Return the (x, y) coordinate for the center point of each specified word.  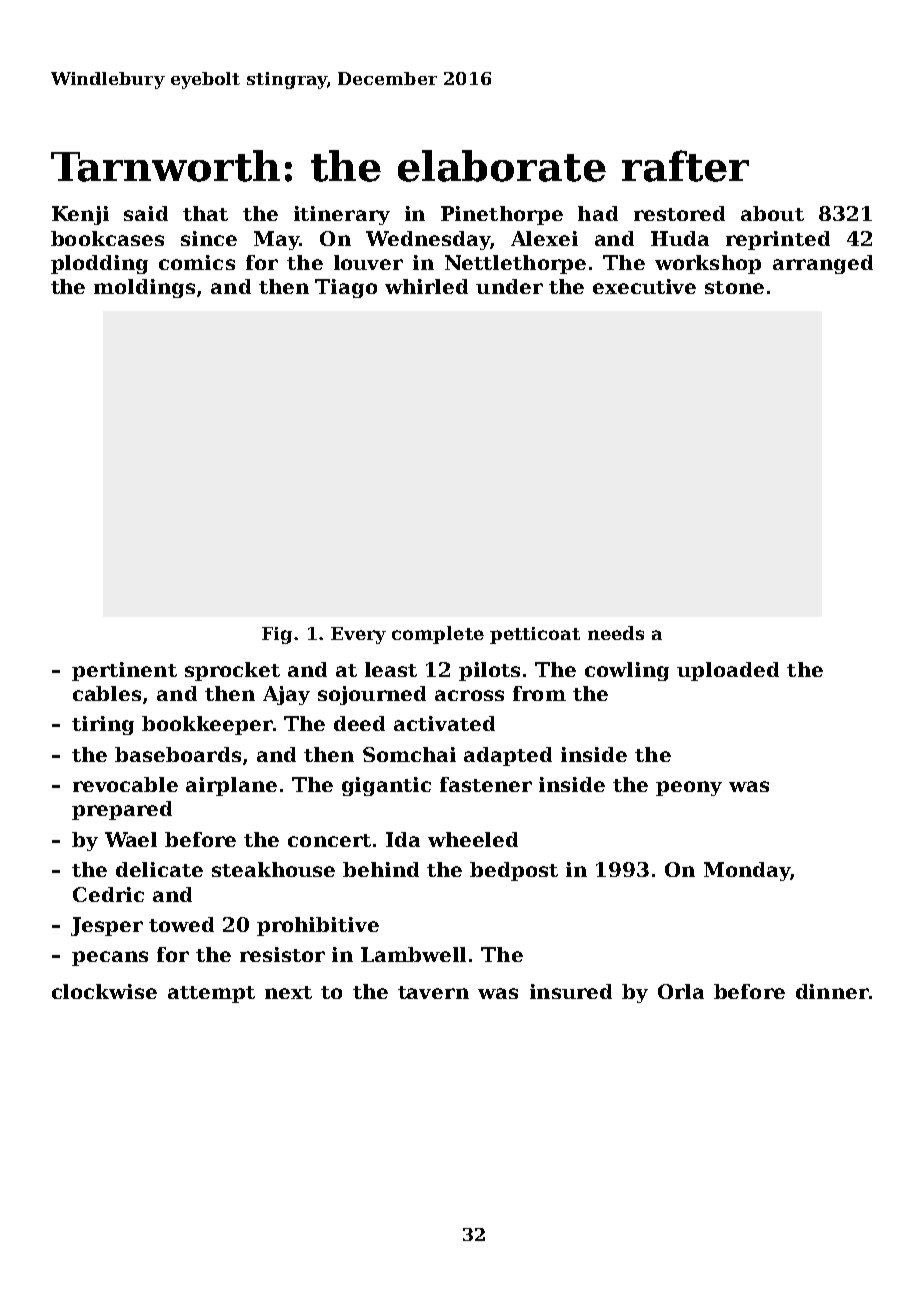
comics (197, 262)
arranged (823, 264)
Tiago (346, 288)
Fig (277, 635)
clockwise (104, 991)
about (772, 213)
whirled (426, 286)
